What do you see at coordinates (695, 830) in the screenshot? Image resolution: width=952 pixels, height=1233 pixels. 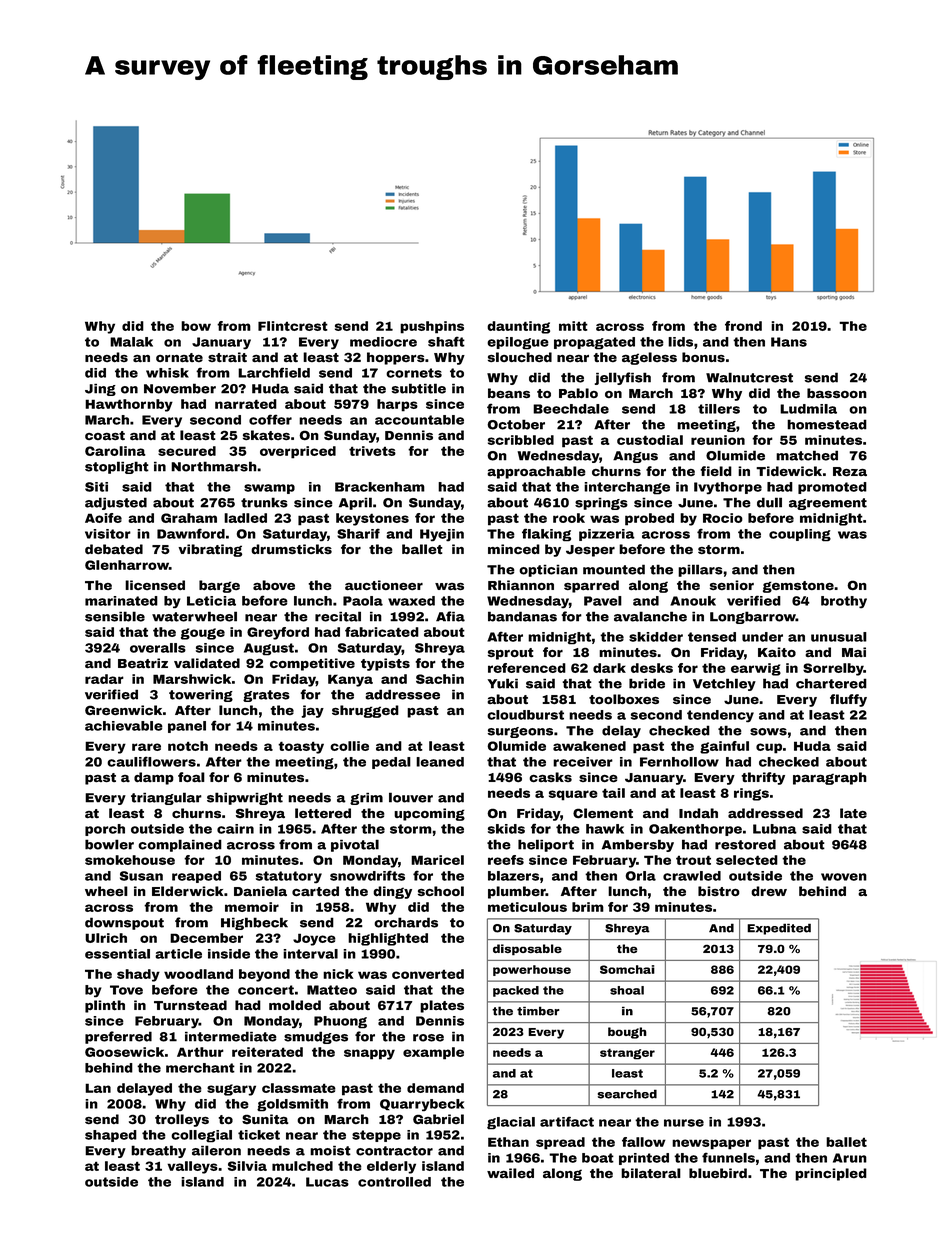 I see `Oakenthorpe` at bounding box center [695, 830].
